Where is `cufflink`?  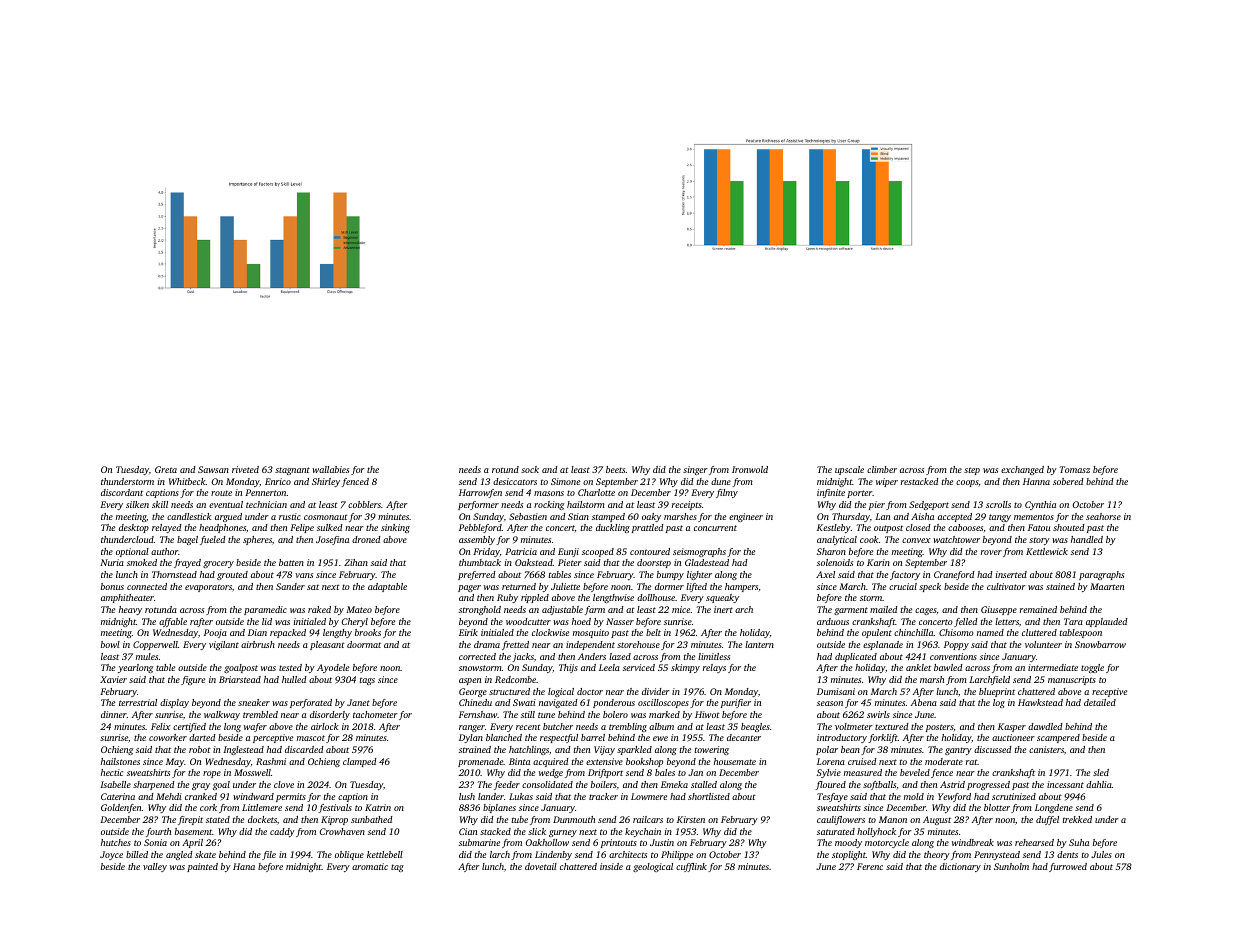 cufflink is located at coordinates (691, 867).
